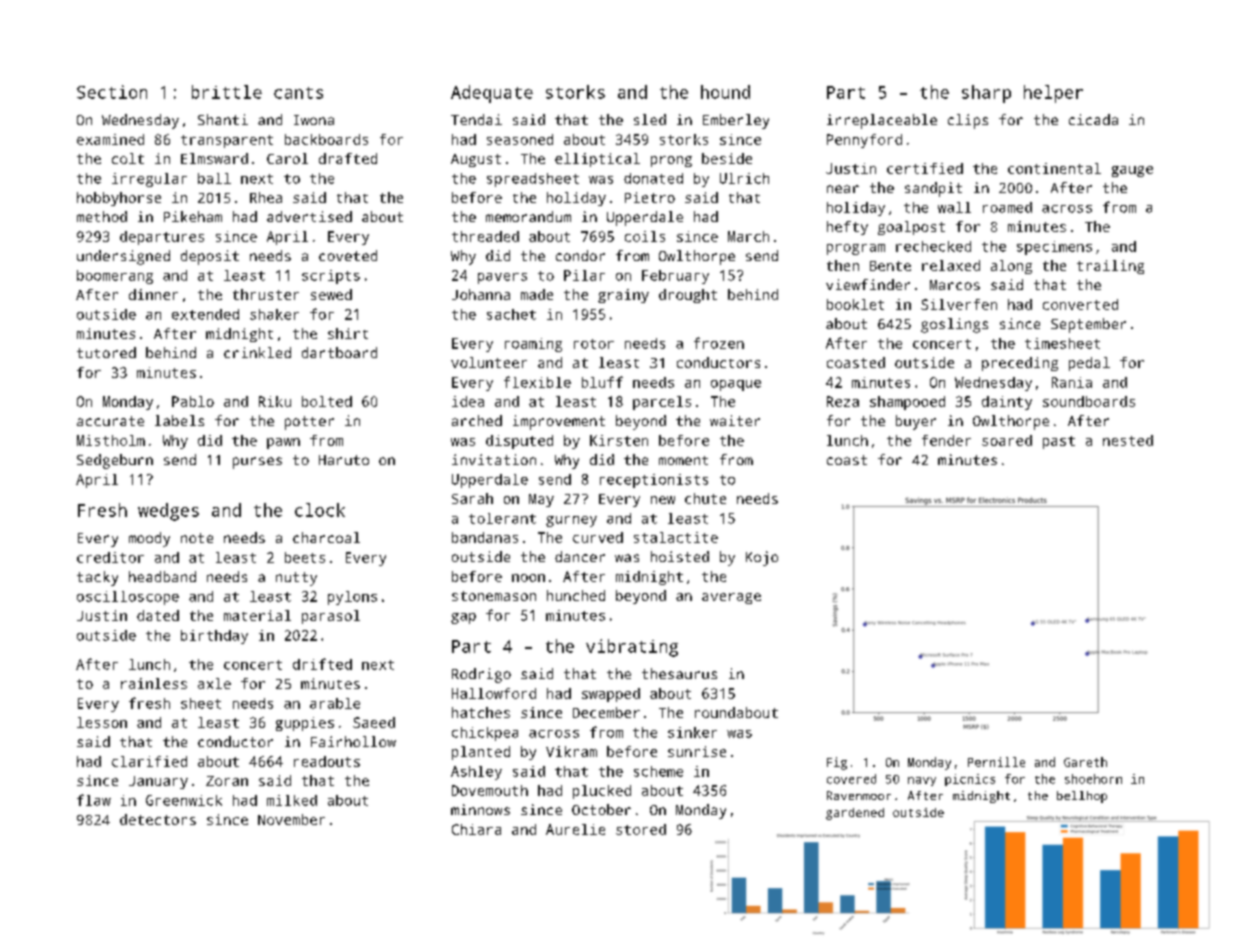 Image resolution: width=1233 pixels, height=952 pixels. What do you see at coordinates (762, 558) in the screenshot?
I see `Kojo` at bounding box center [762, 558].
